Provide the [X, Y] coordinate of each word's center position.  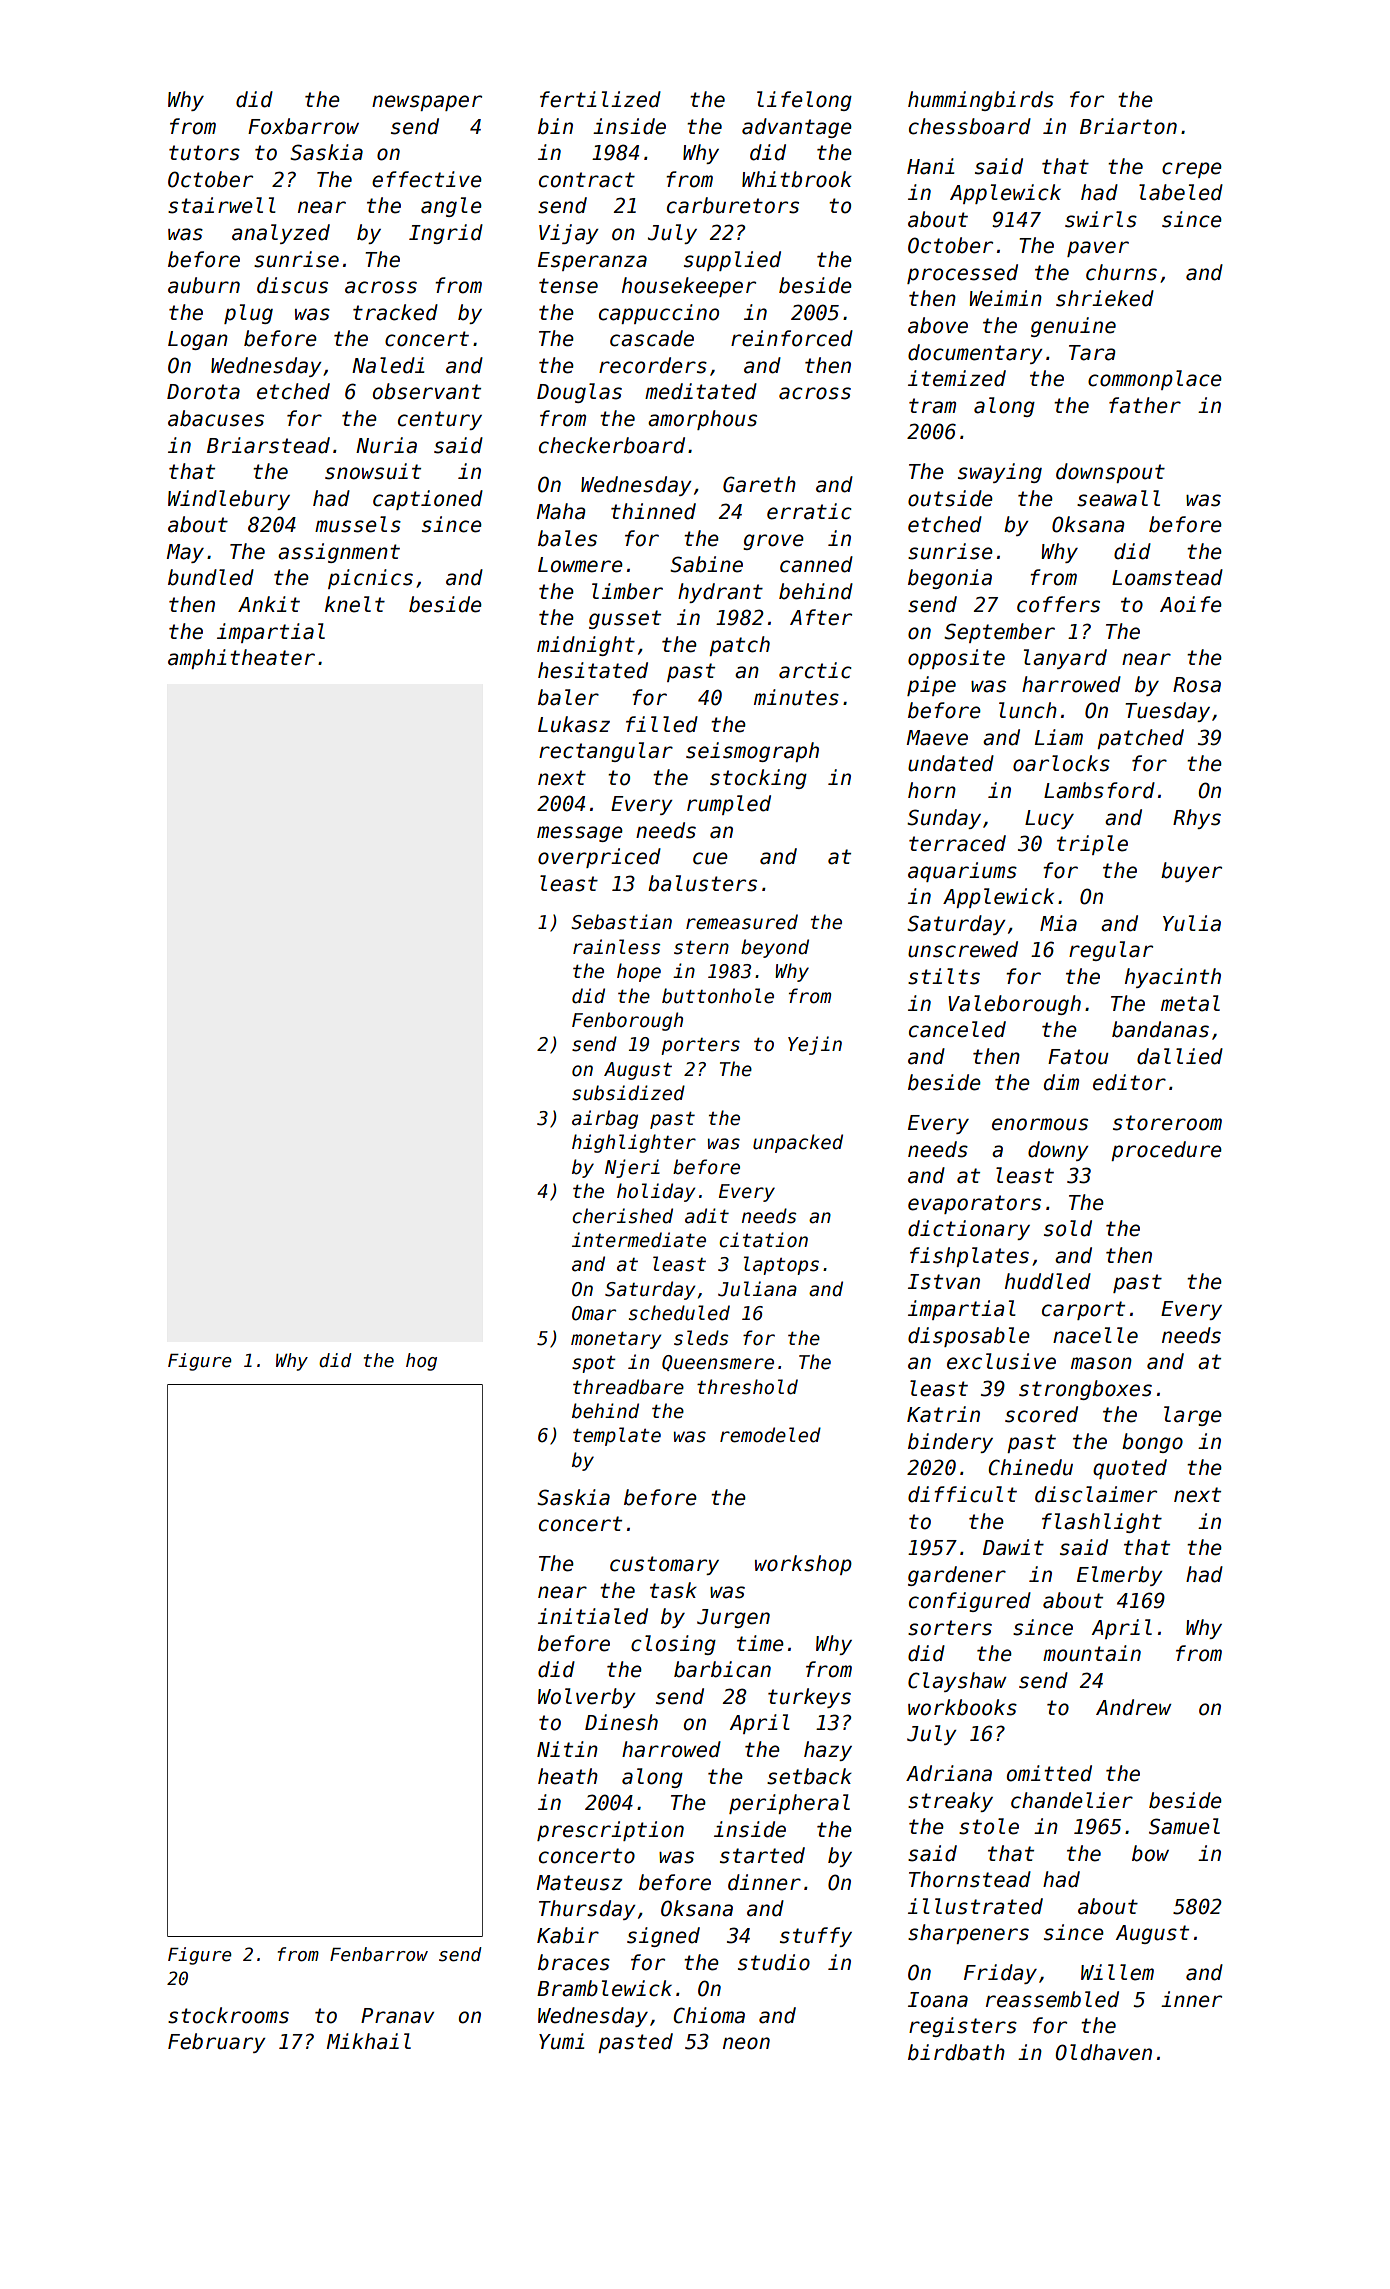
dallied [1180, 1056]
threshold [747, 1387]
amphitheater [241, 659]
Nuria [386, 445]
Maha [560, 511]
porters [700, 1046]
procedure [1166, 1151]
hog [421, 1362]
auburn [204, 285]
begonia [950, 579]
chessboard [970, 126]
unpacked [798, 1143]
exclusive [1001, 1361]
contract [587, 180]
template [617, 1436]
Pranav [397, 2016]
